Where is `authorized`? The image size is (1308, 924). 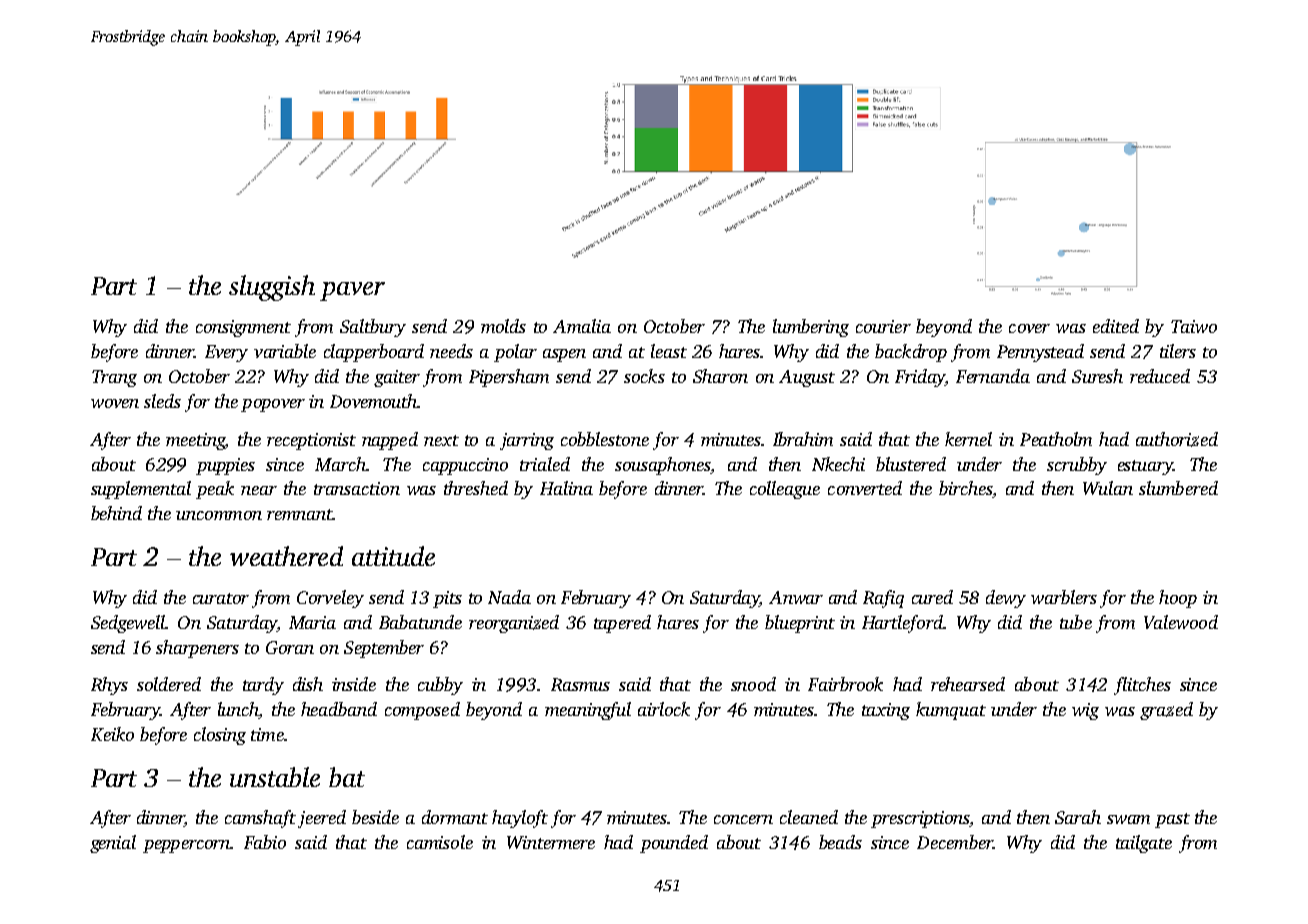 authorized is located at coordinates (1177, 439).
